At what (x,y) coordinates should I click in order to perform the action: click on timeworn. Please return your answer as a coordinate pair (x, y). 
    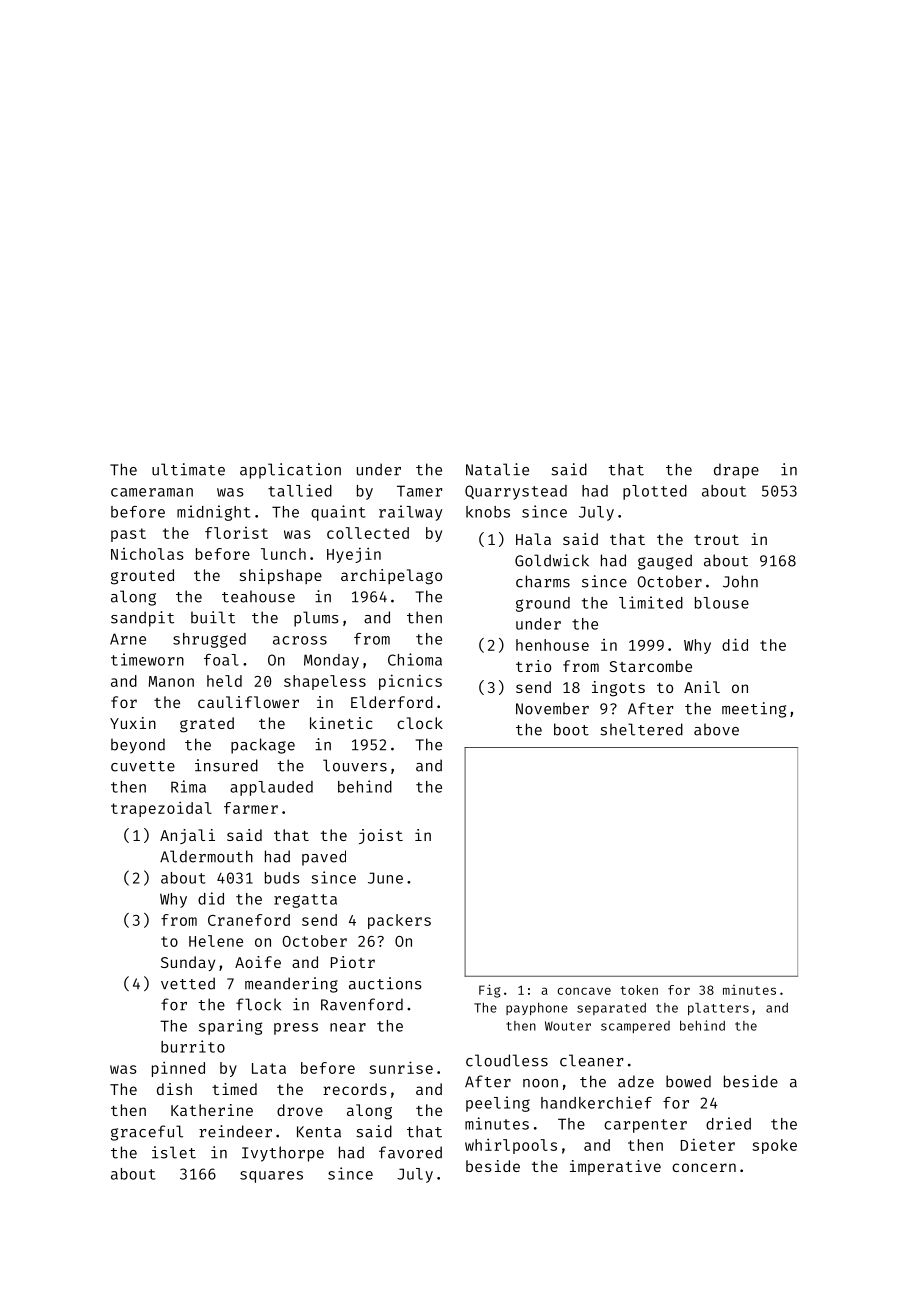
    Looking at the image, I should click on (147, 659).
